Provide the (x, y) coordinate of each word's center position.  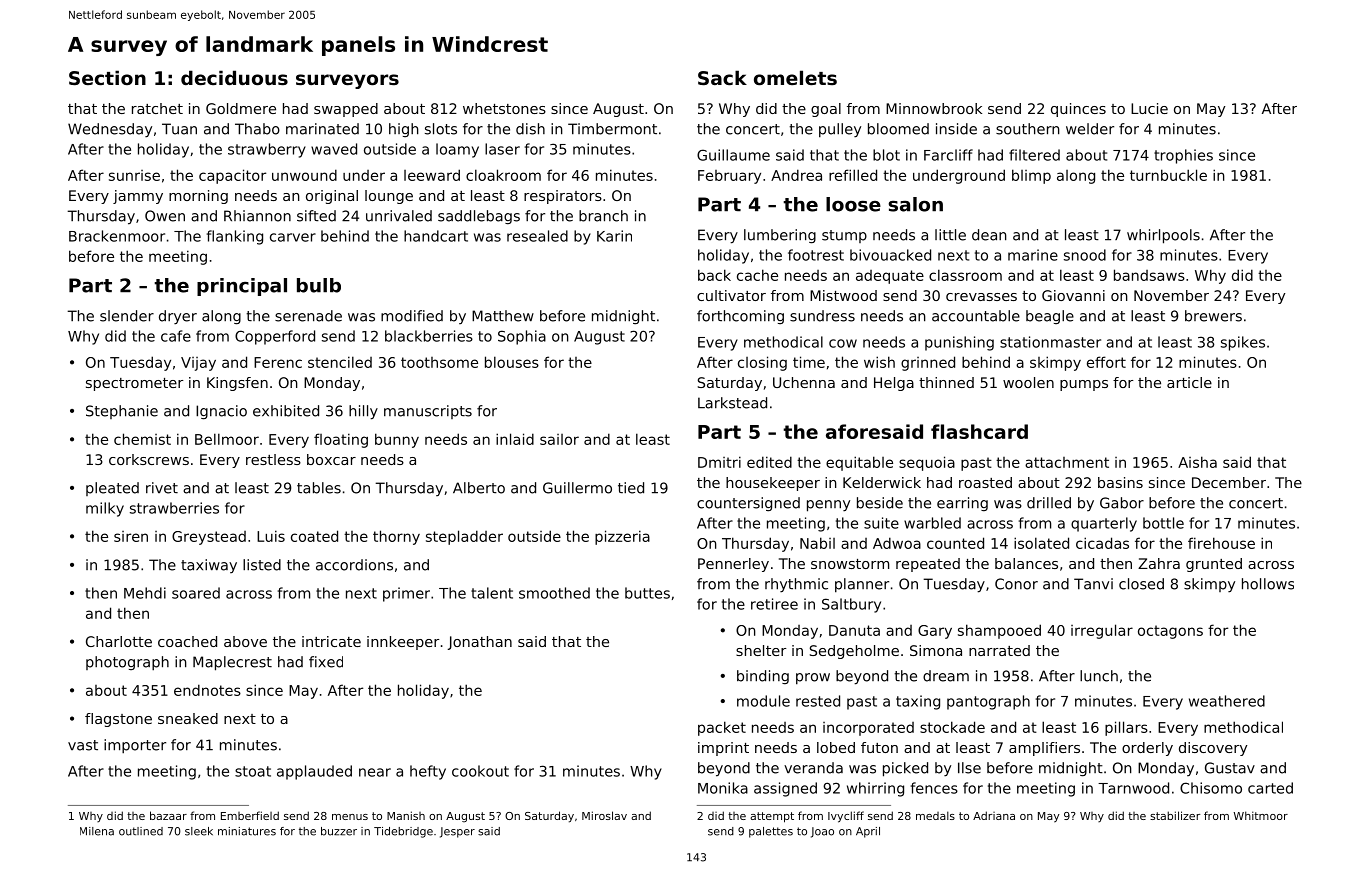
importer (135, 746)
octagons (1170, 632)
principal (242, 287)
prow (813, 679)
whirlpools (1163, 236)
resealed (537, 236)
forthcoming (740, 317)
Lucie (1149, 108)
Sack (722, 77)
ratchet (157, 108)
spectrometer (134, 384)
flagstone (118, 720)
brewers (1213, 316)
